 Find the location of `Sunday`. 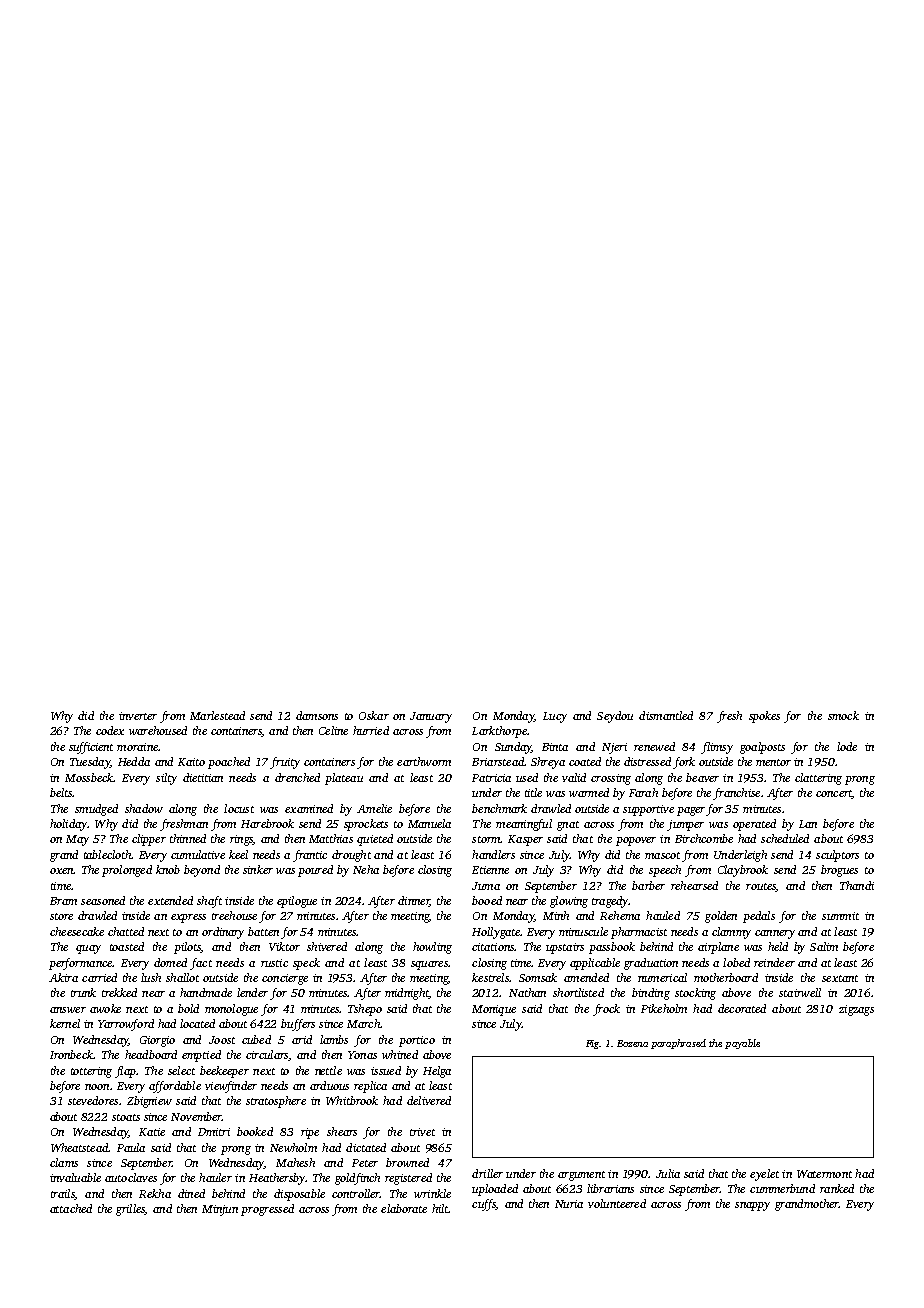

Sunday is located at coordinates (513, 748).
